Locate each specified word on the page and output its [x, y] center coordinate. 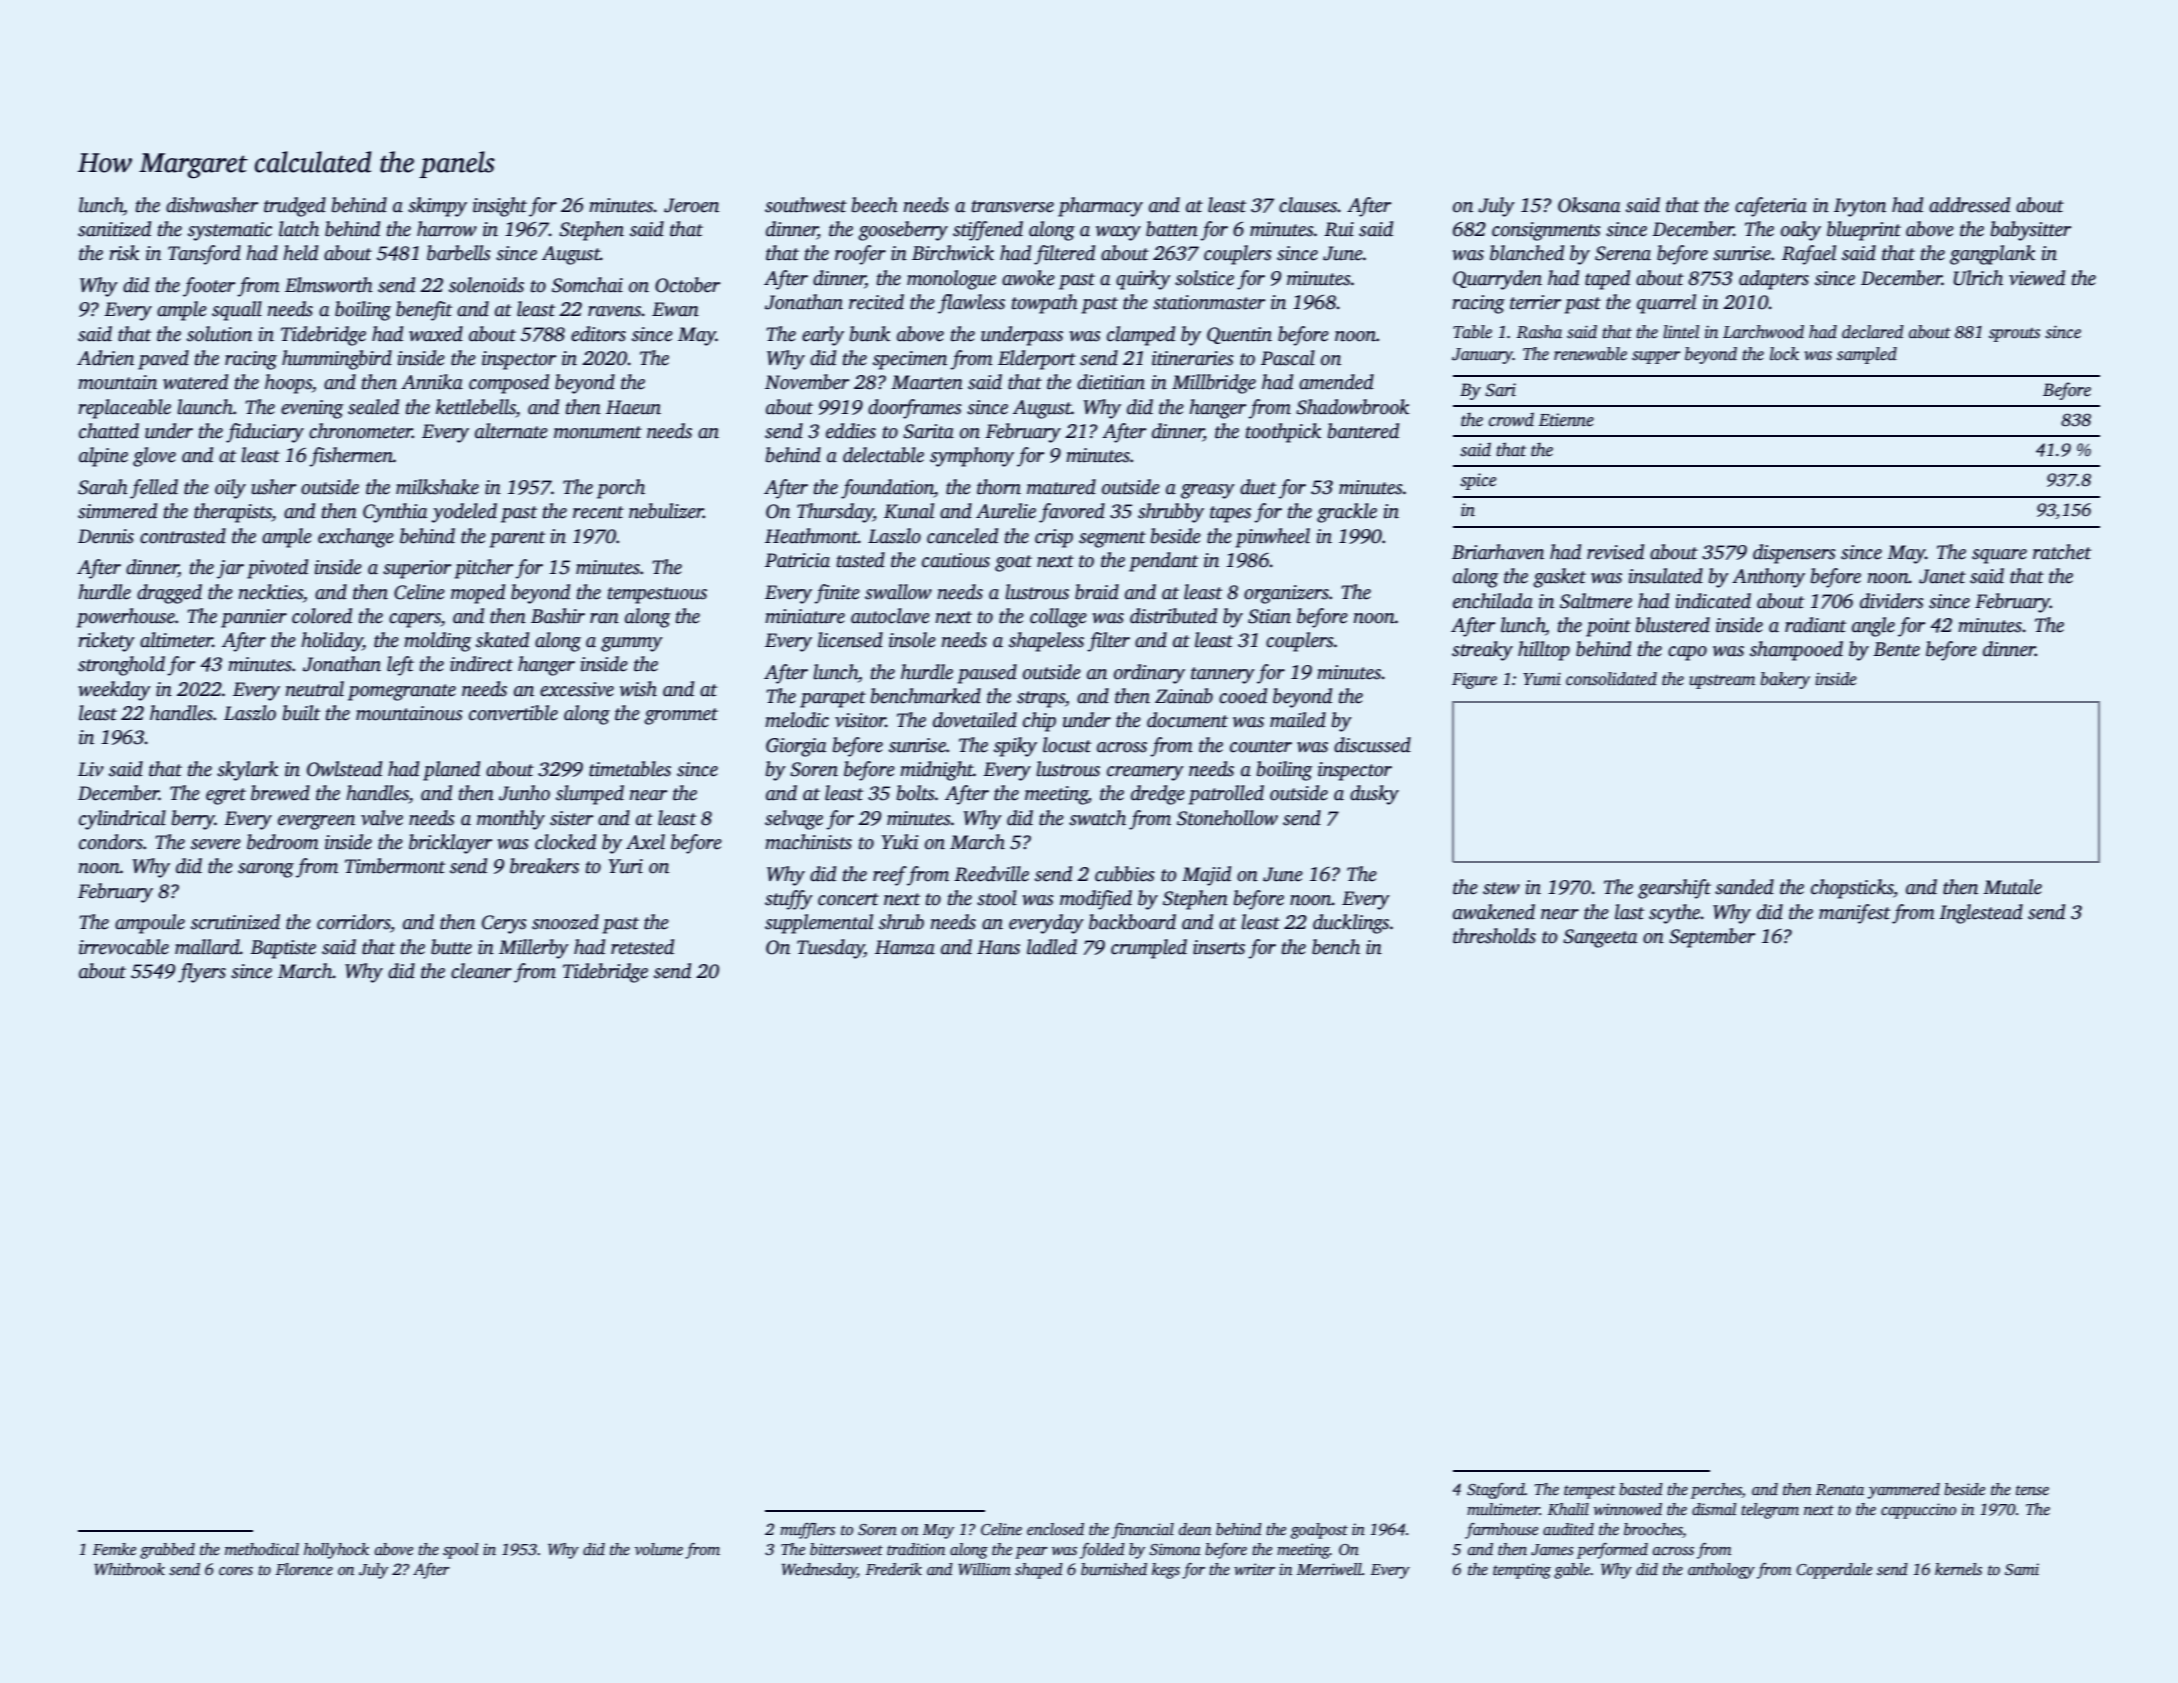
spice [1478, 481]
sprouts [2014, 335]
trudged [295, 207]
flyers [202, 973]
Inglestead [1981, 914]
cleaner [481, 971]
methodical [262, 1549]
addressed [1969, 205]
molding [437, 642]
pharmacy [1100, 207]
